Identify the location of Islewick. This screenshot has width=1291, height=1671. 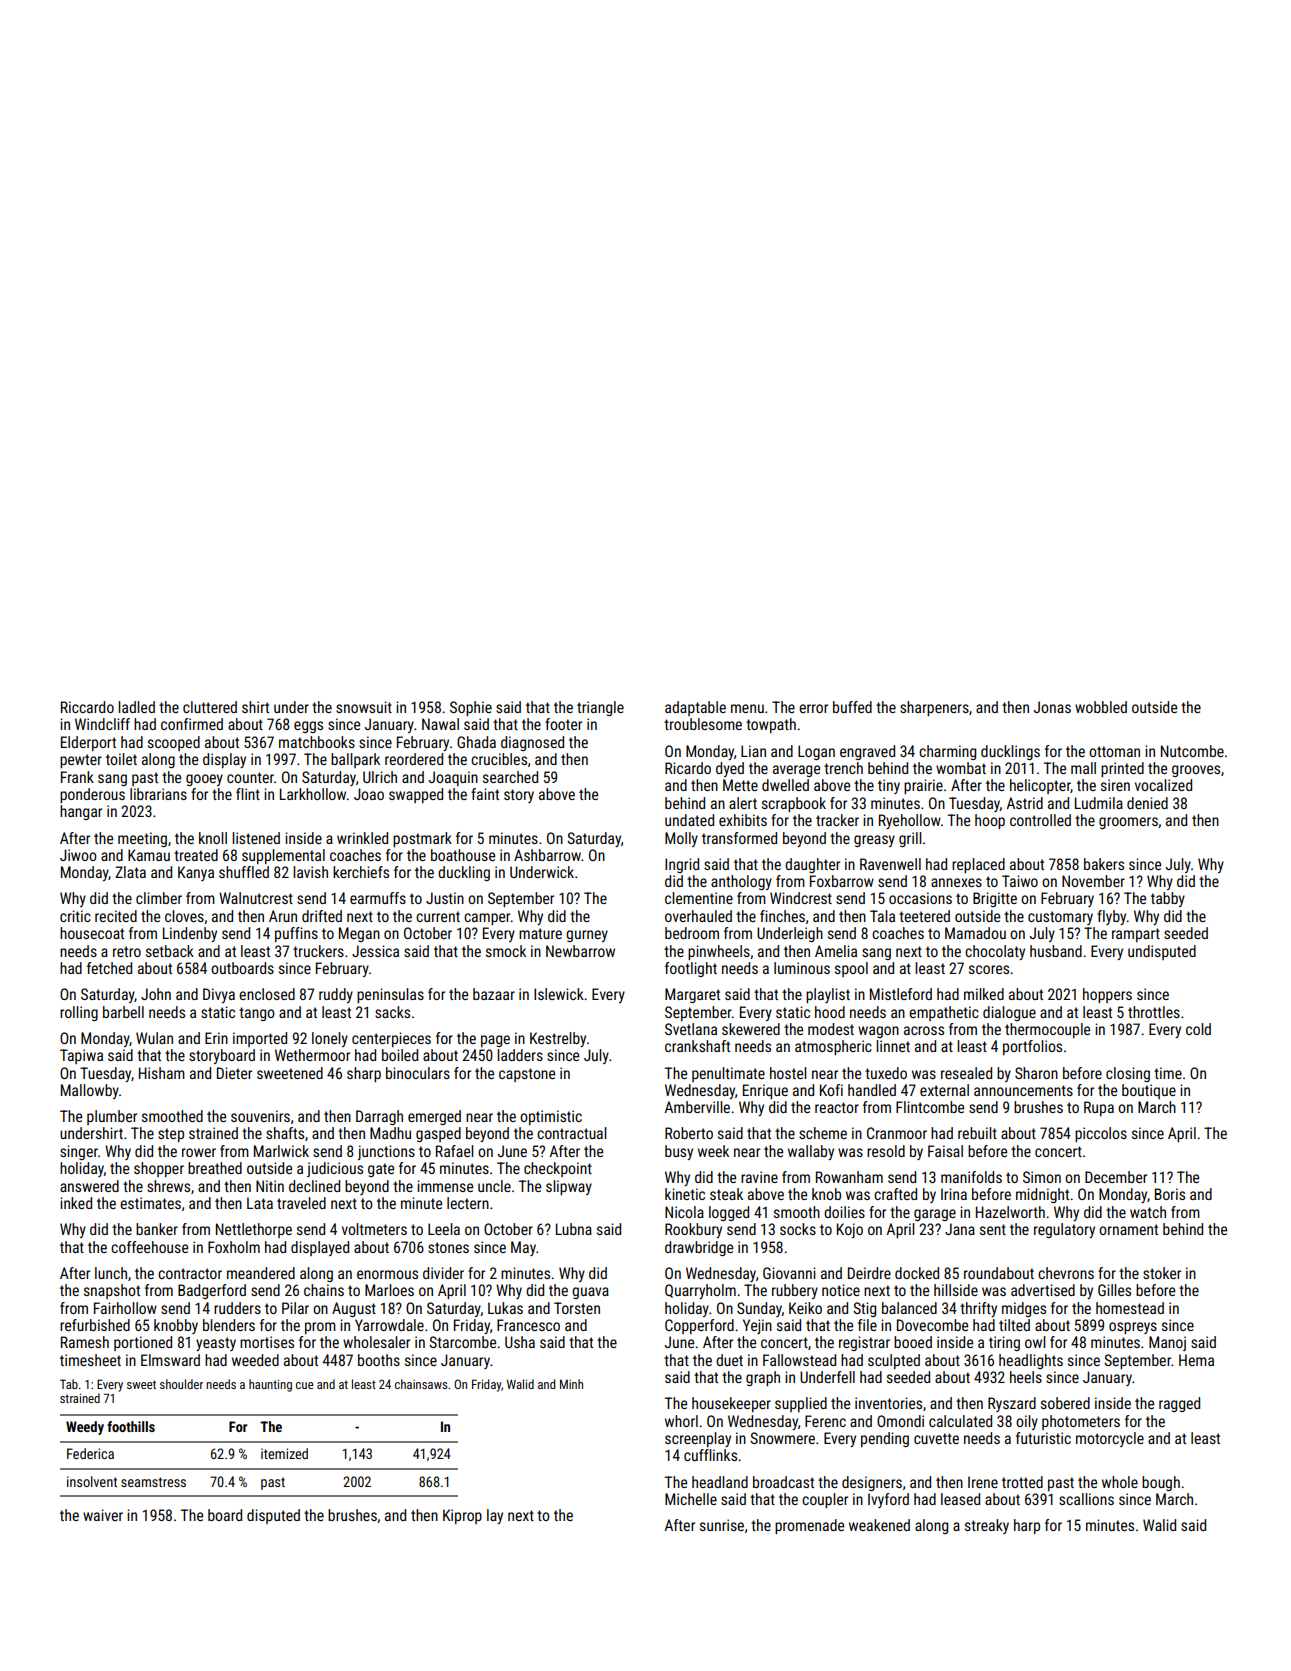
(559, 994).
